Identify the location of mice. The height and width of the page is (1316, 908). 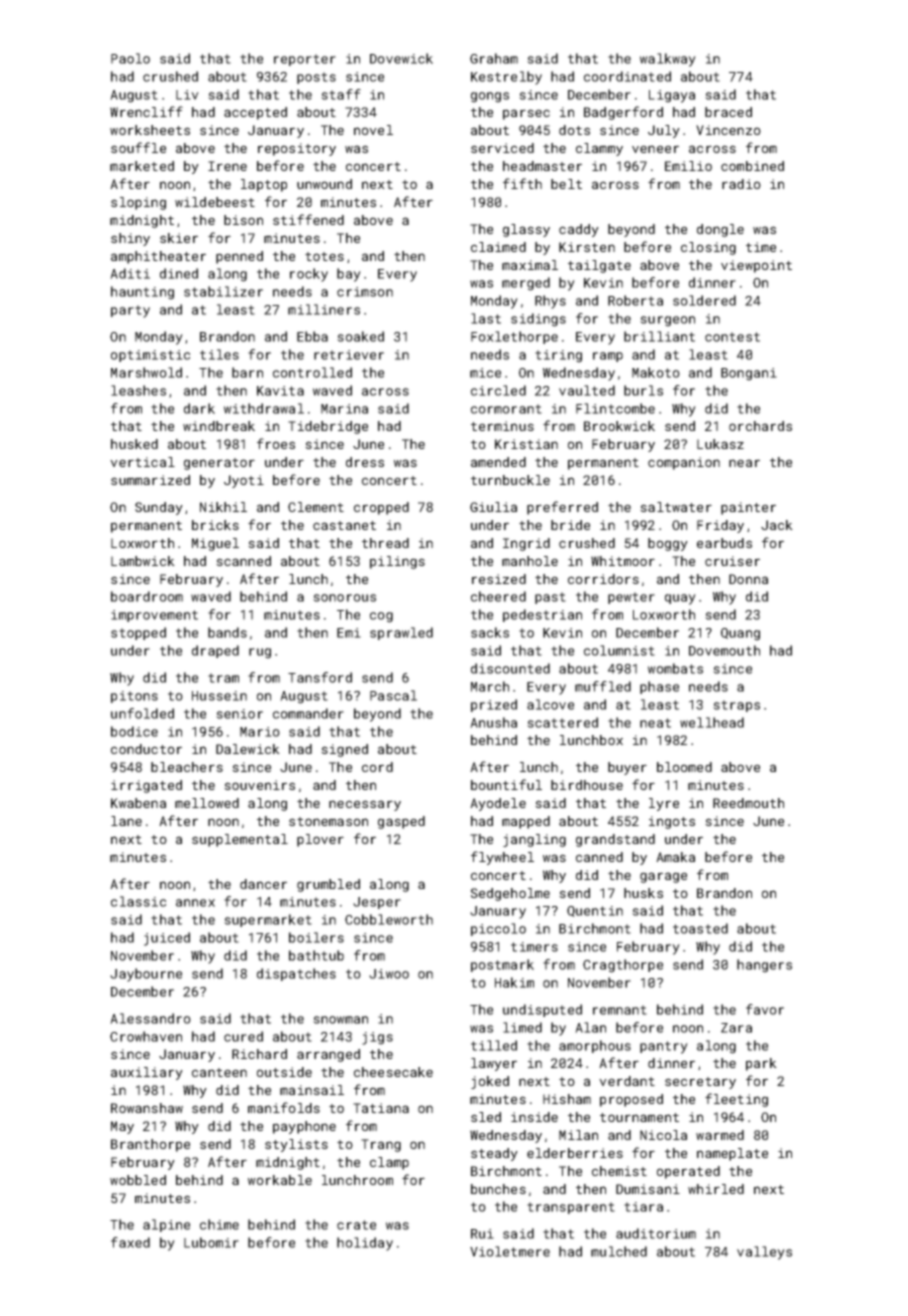
(485, 373).
